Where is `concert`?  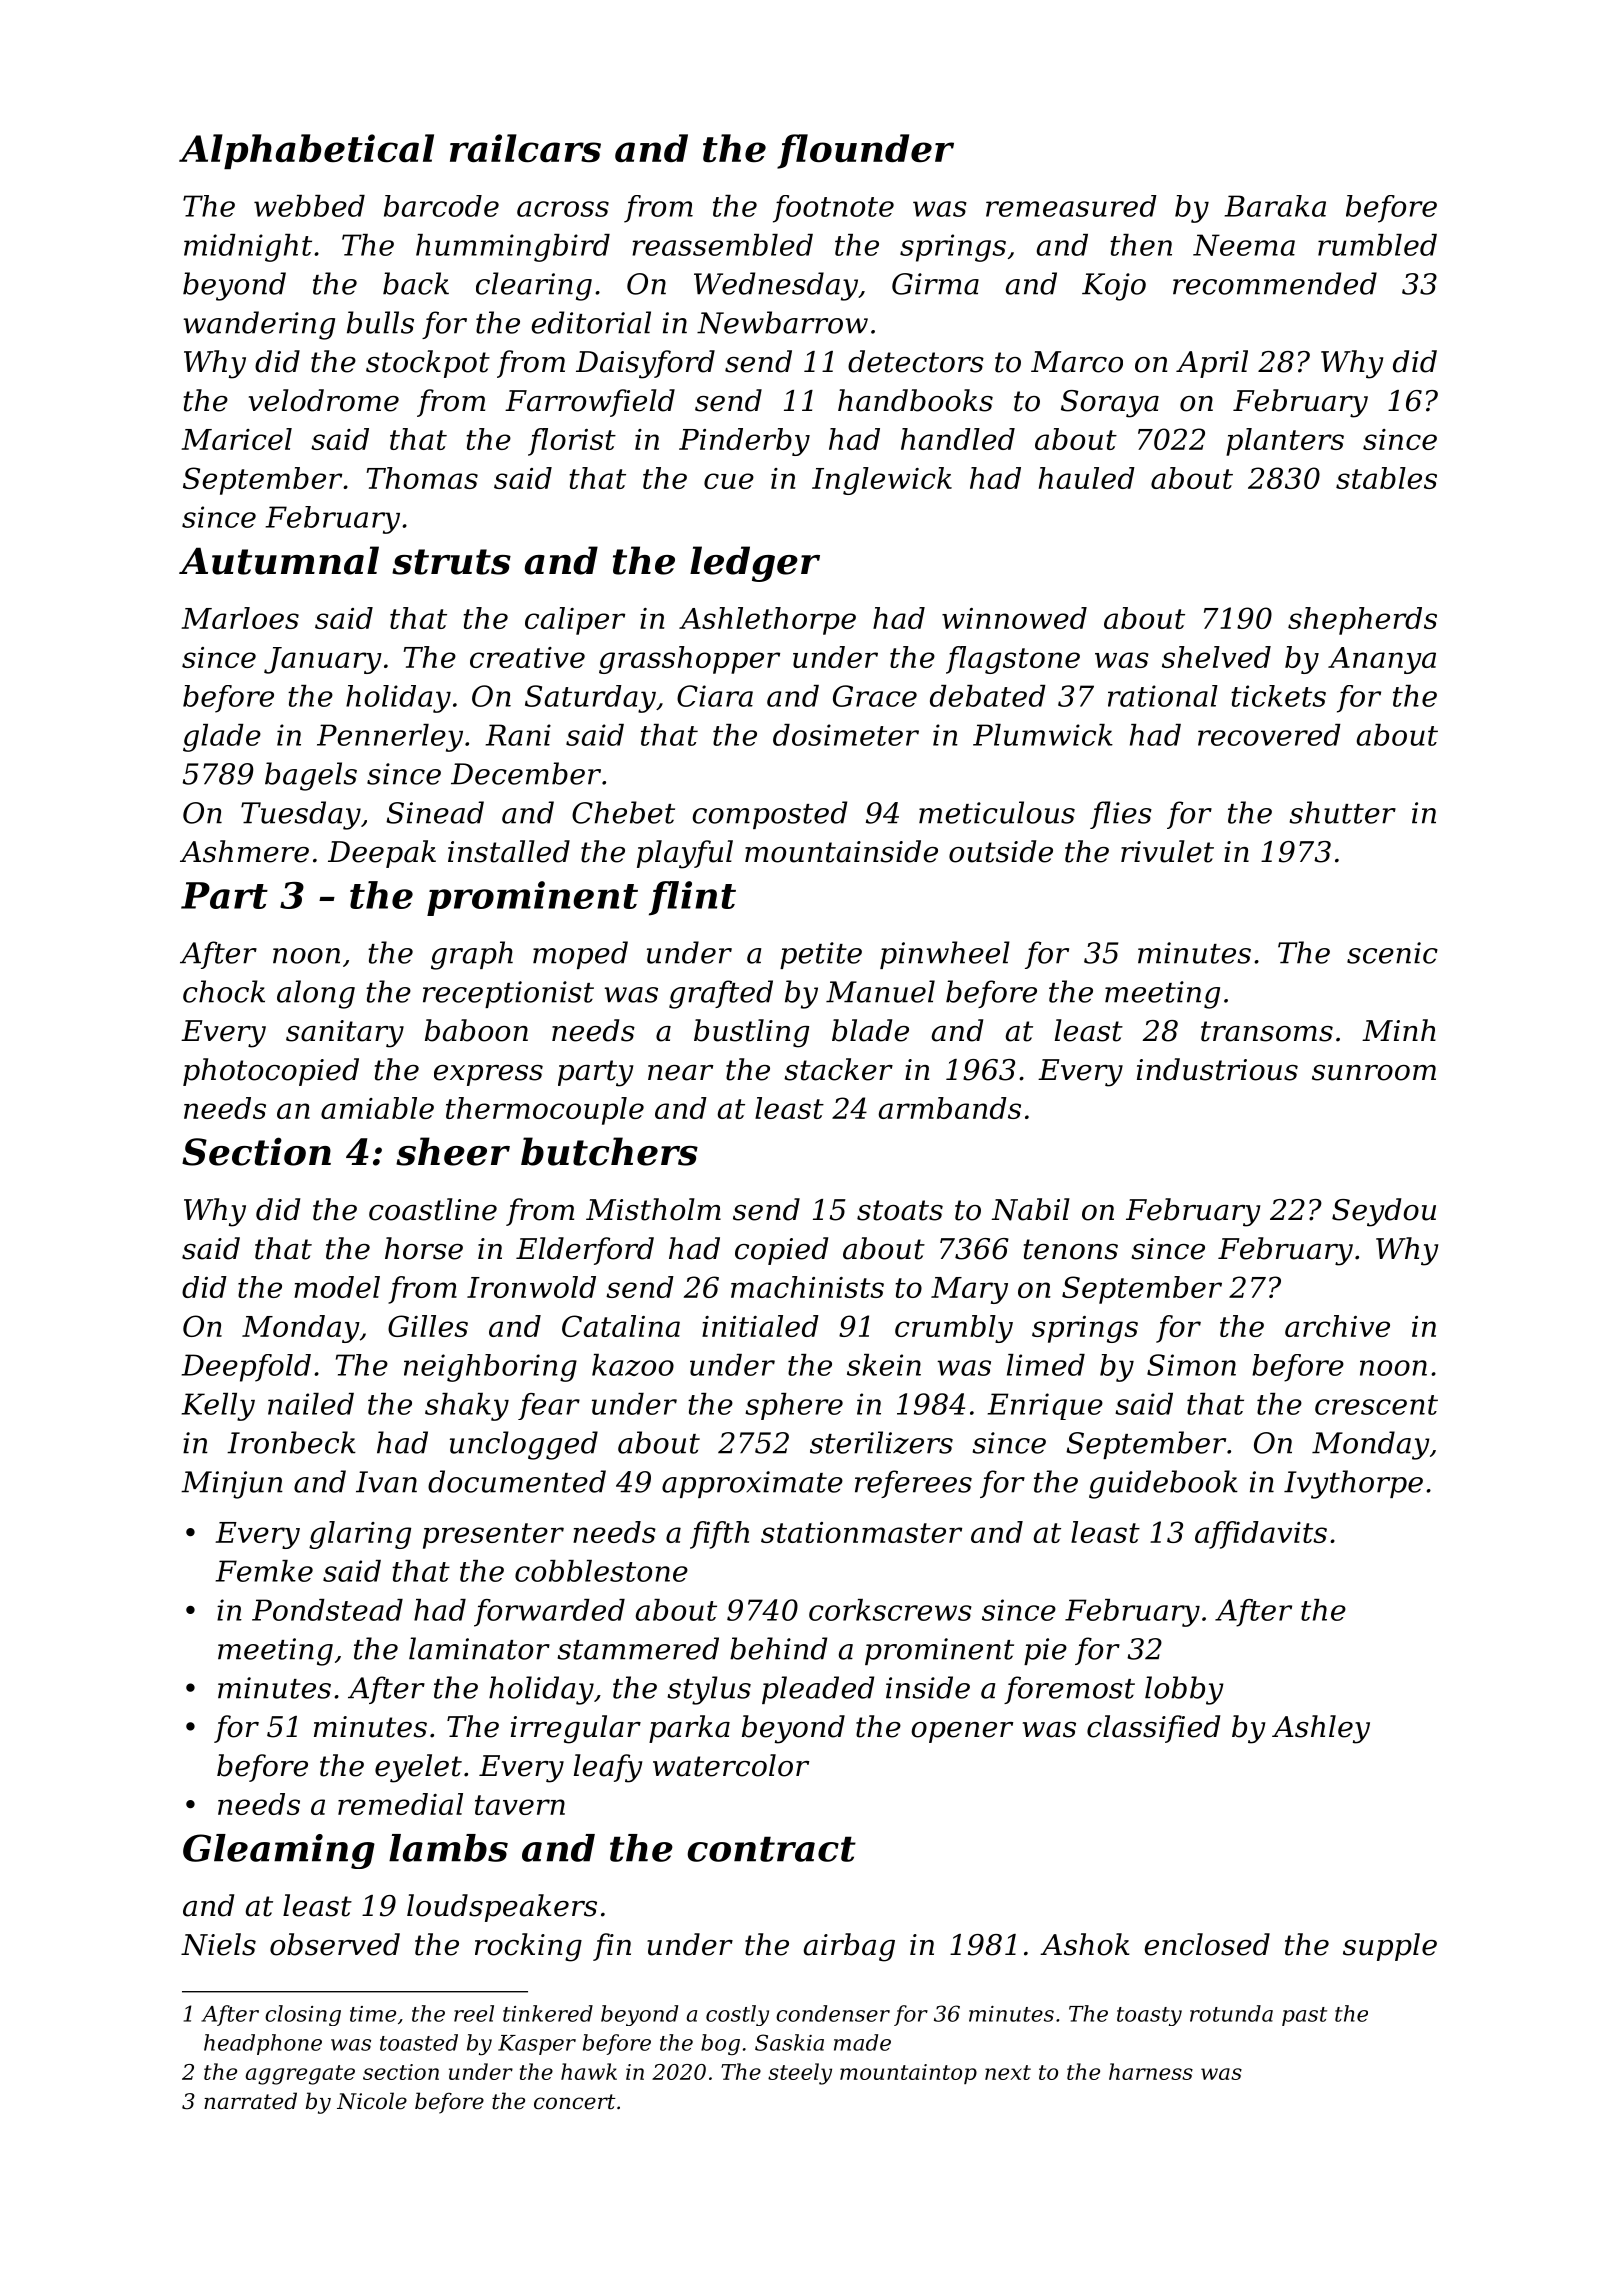
concert is located at coordinates (575, 2102).
